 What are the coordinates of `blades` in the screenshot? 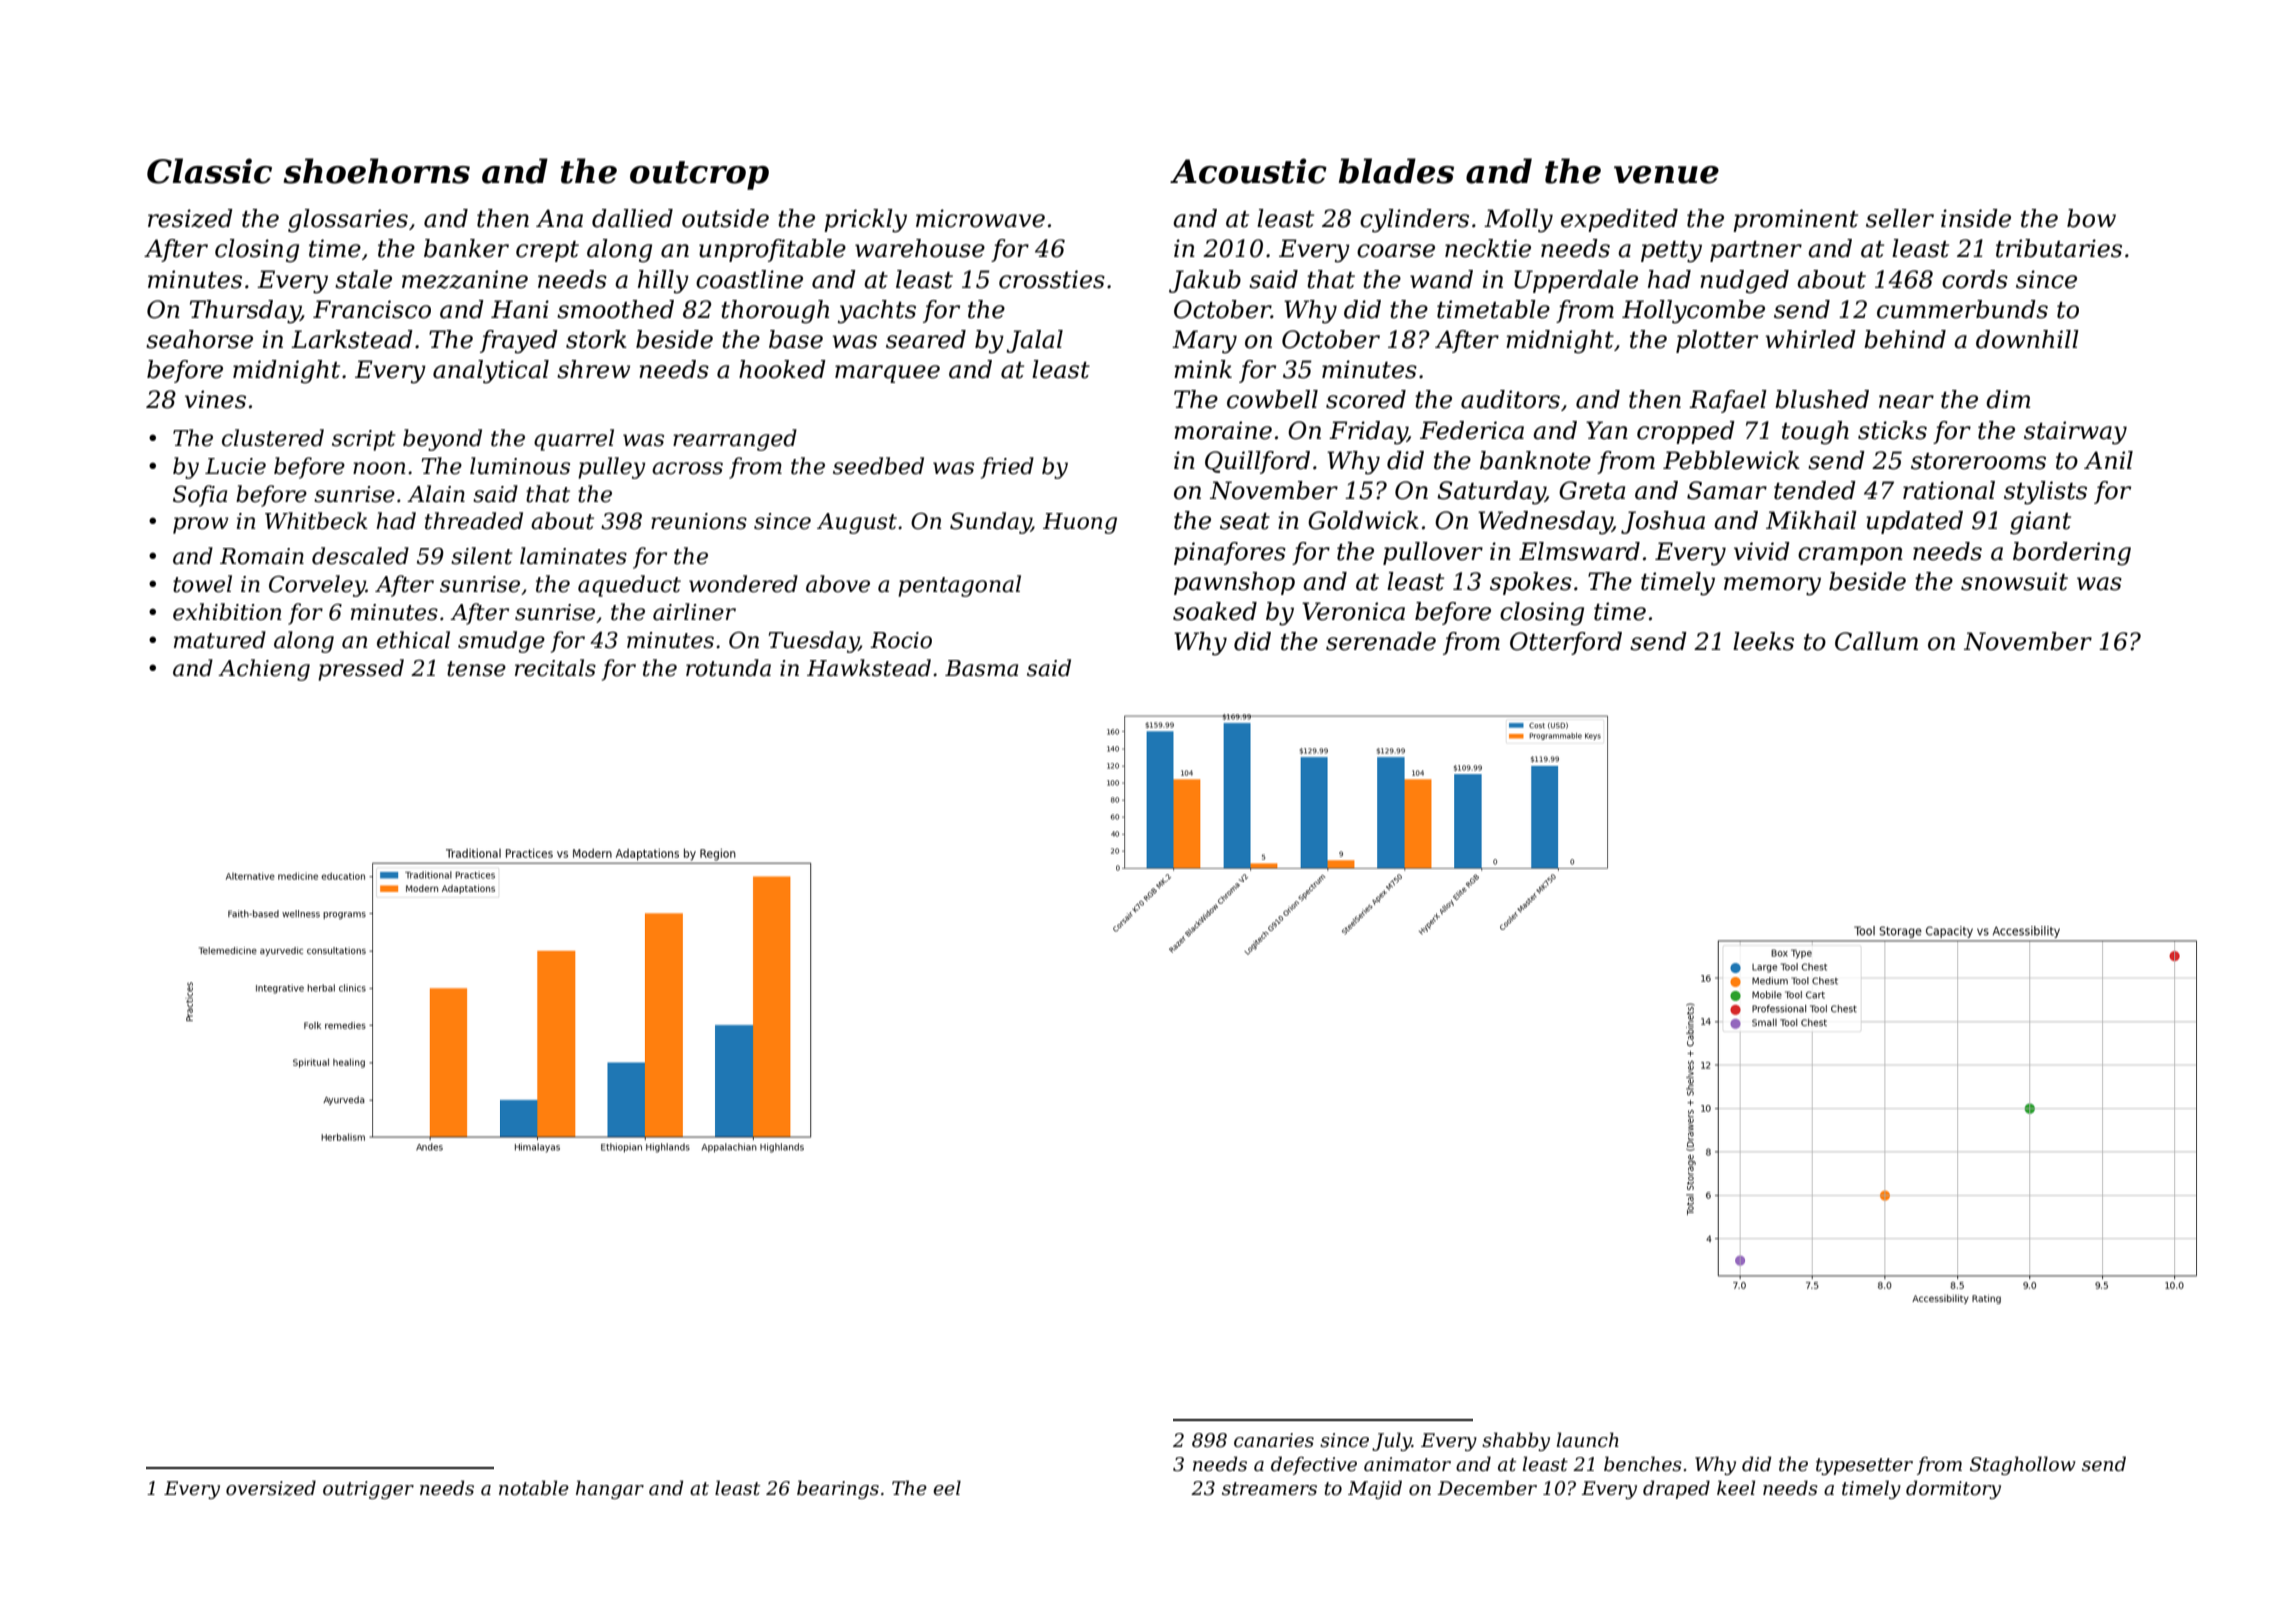 It's located at (1396, 171).
